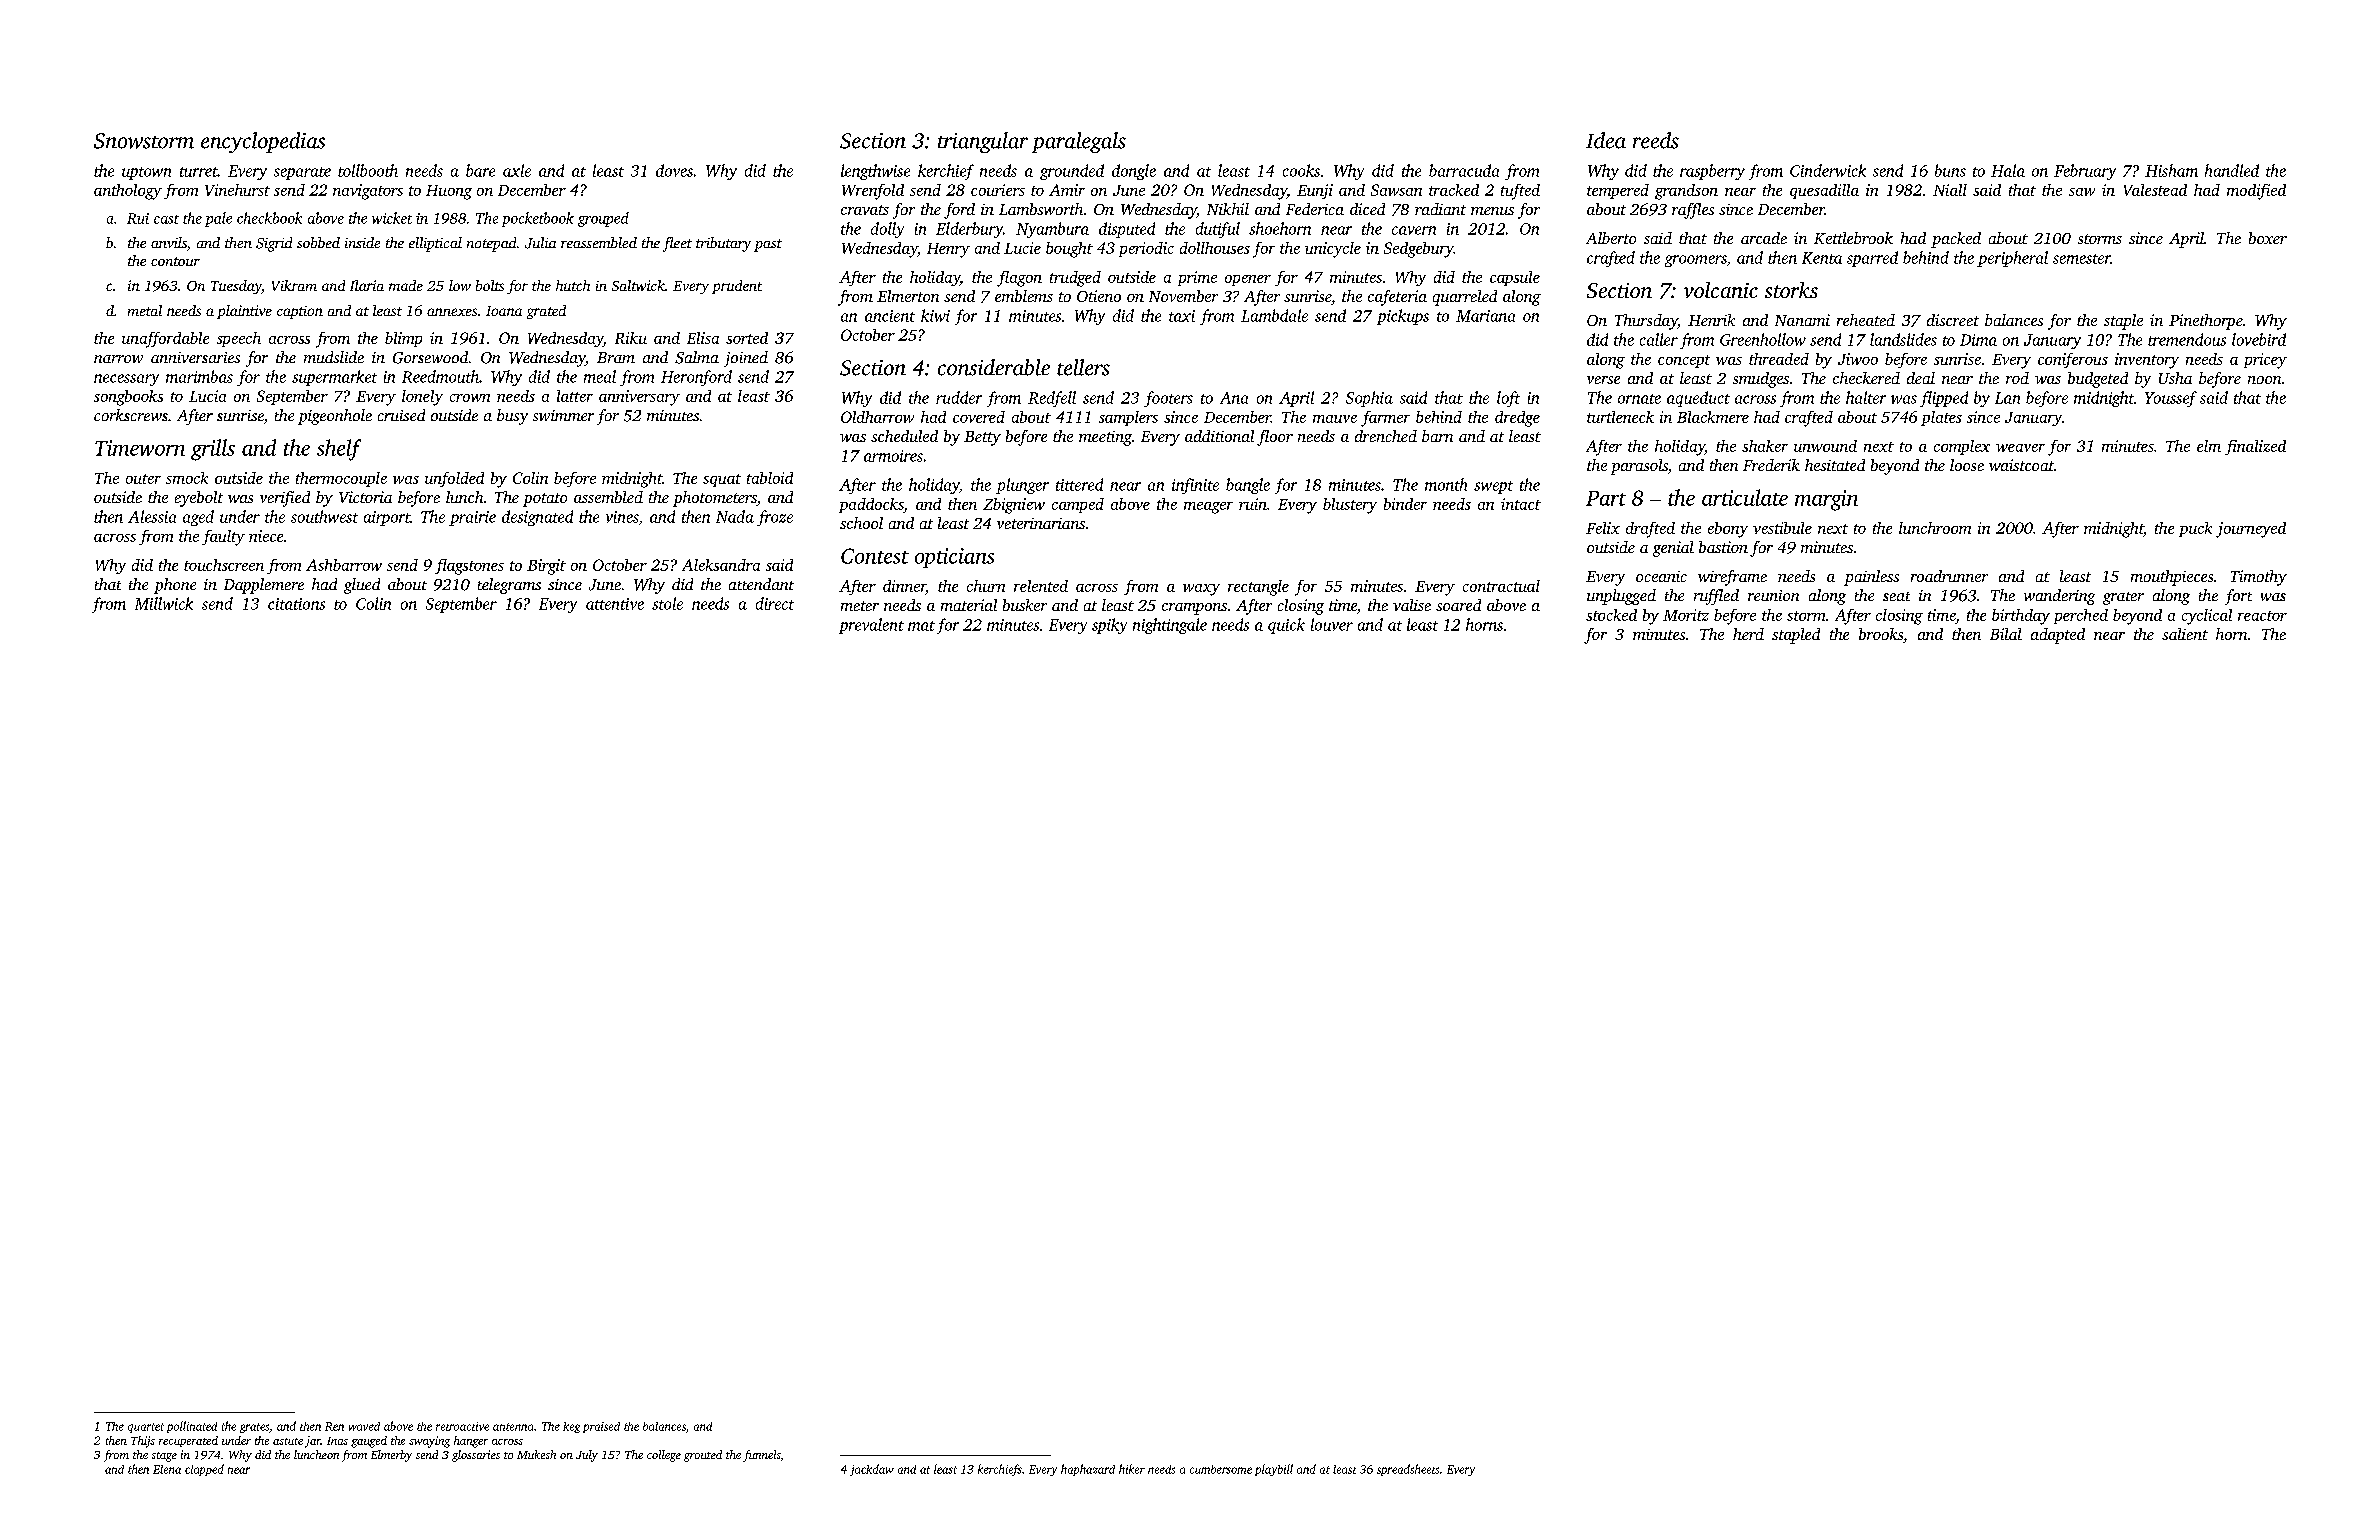 The height and width of the screenshot is (1540, 2380). Describe the element at coordinates (1501, 586) in the screenshot. I see `contractual` at that location.
